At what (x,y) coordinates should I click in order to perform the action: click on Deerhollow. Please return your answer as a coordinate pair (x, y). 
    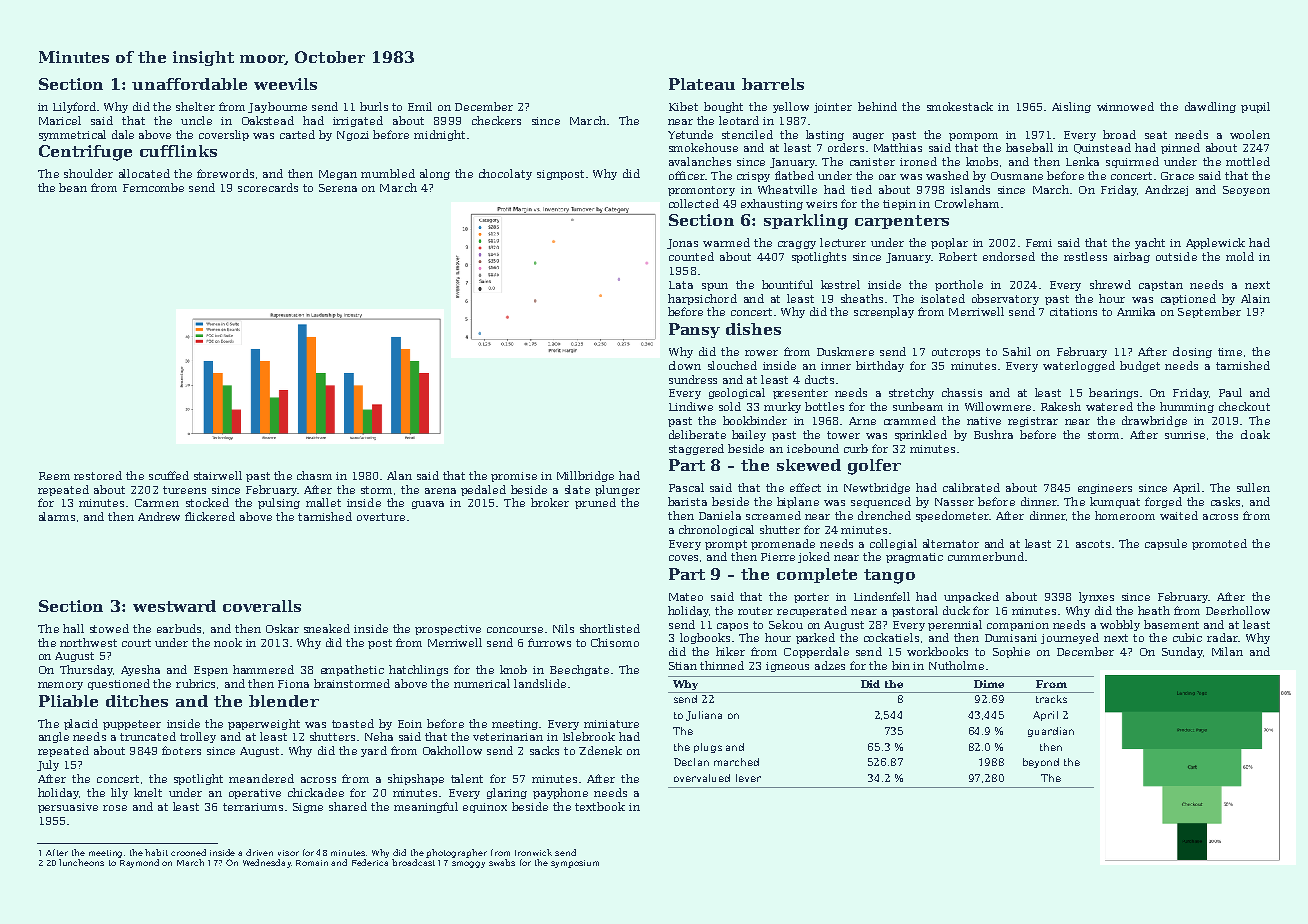
    Looking at the image, I should click on (1238, 610).
